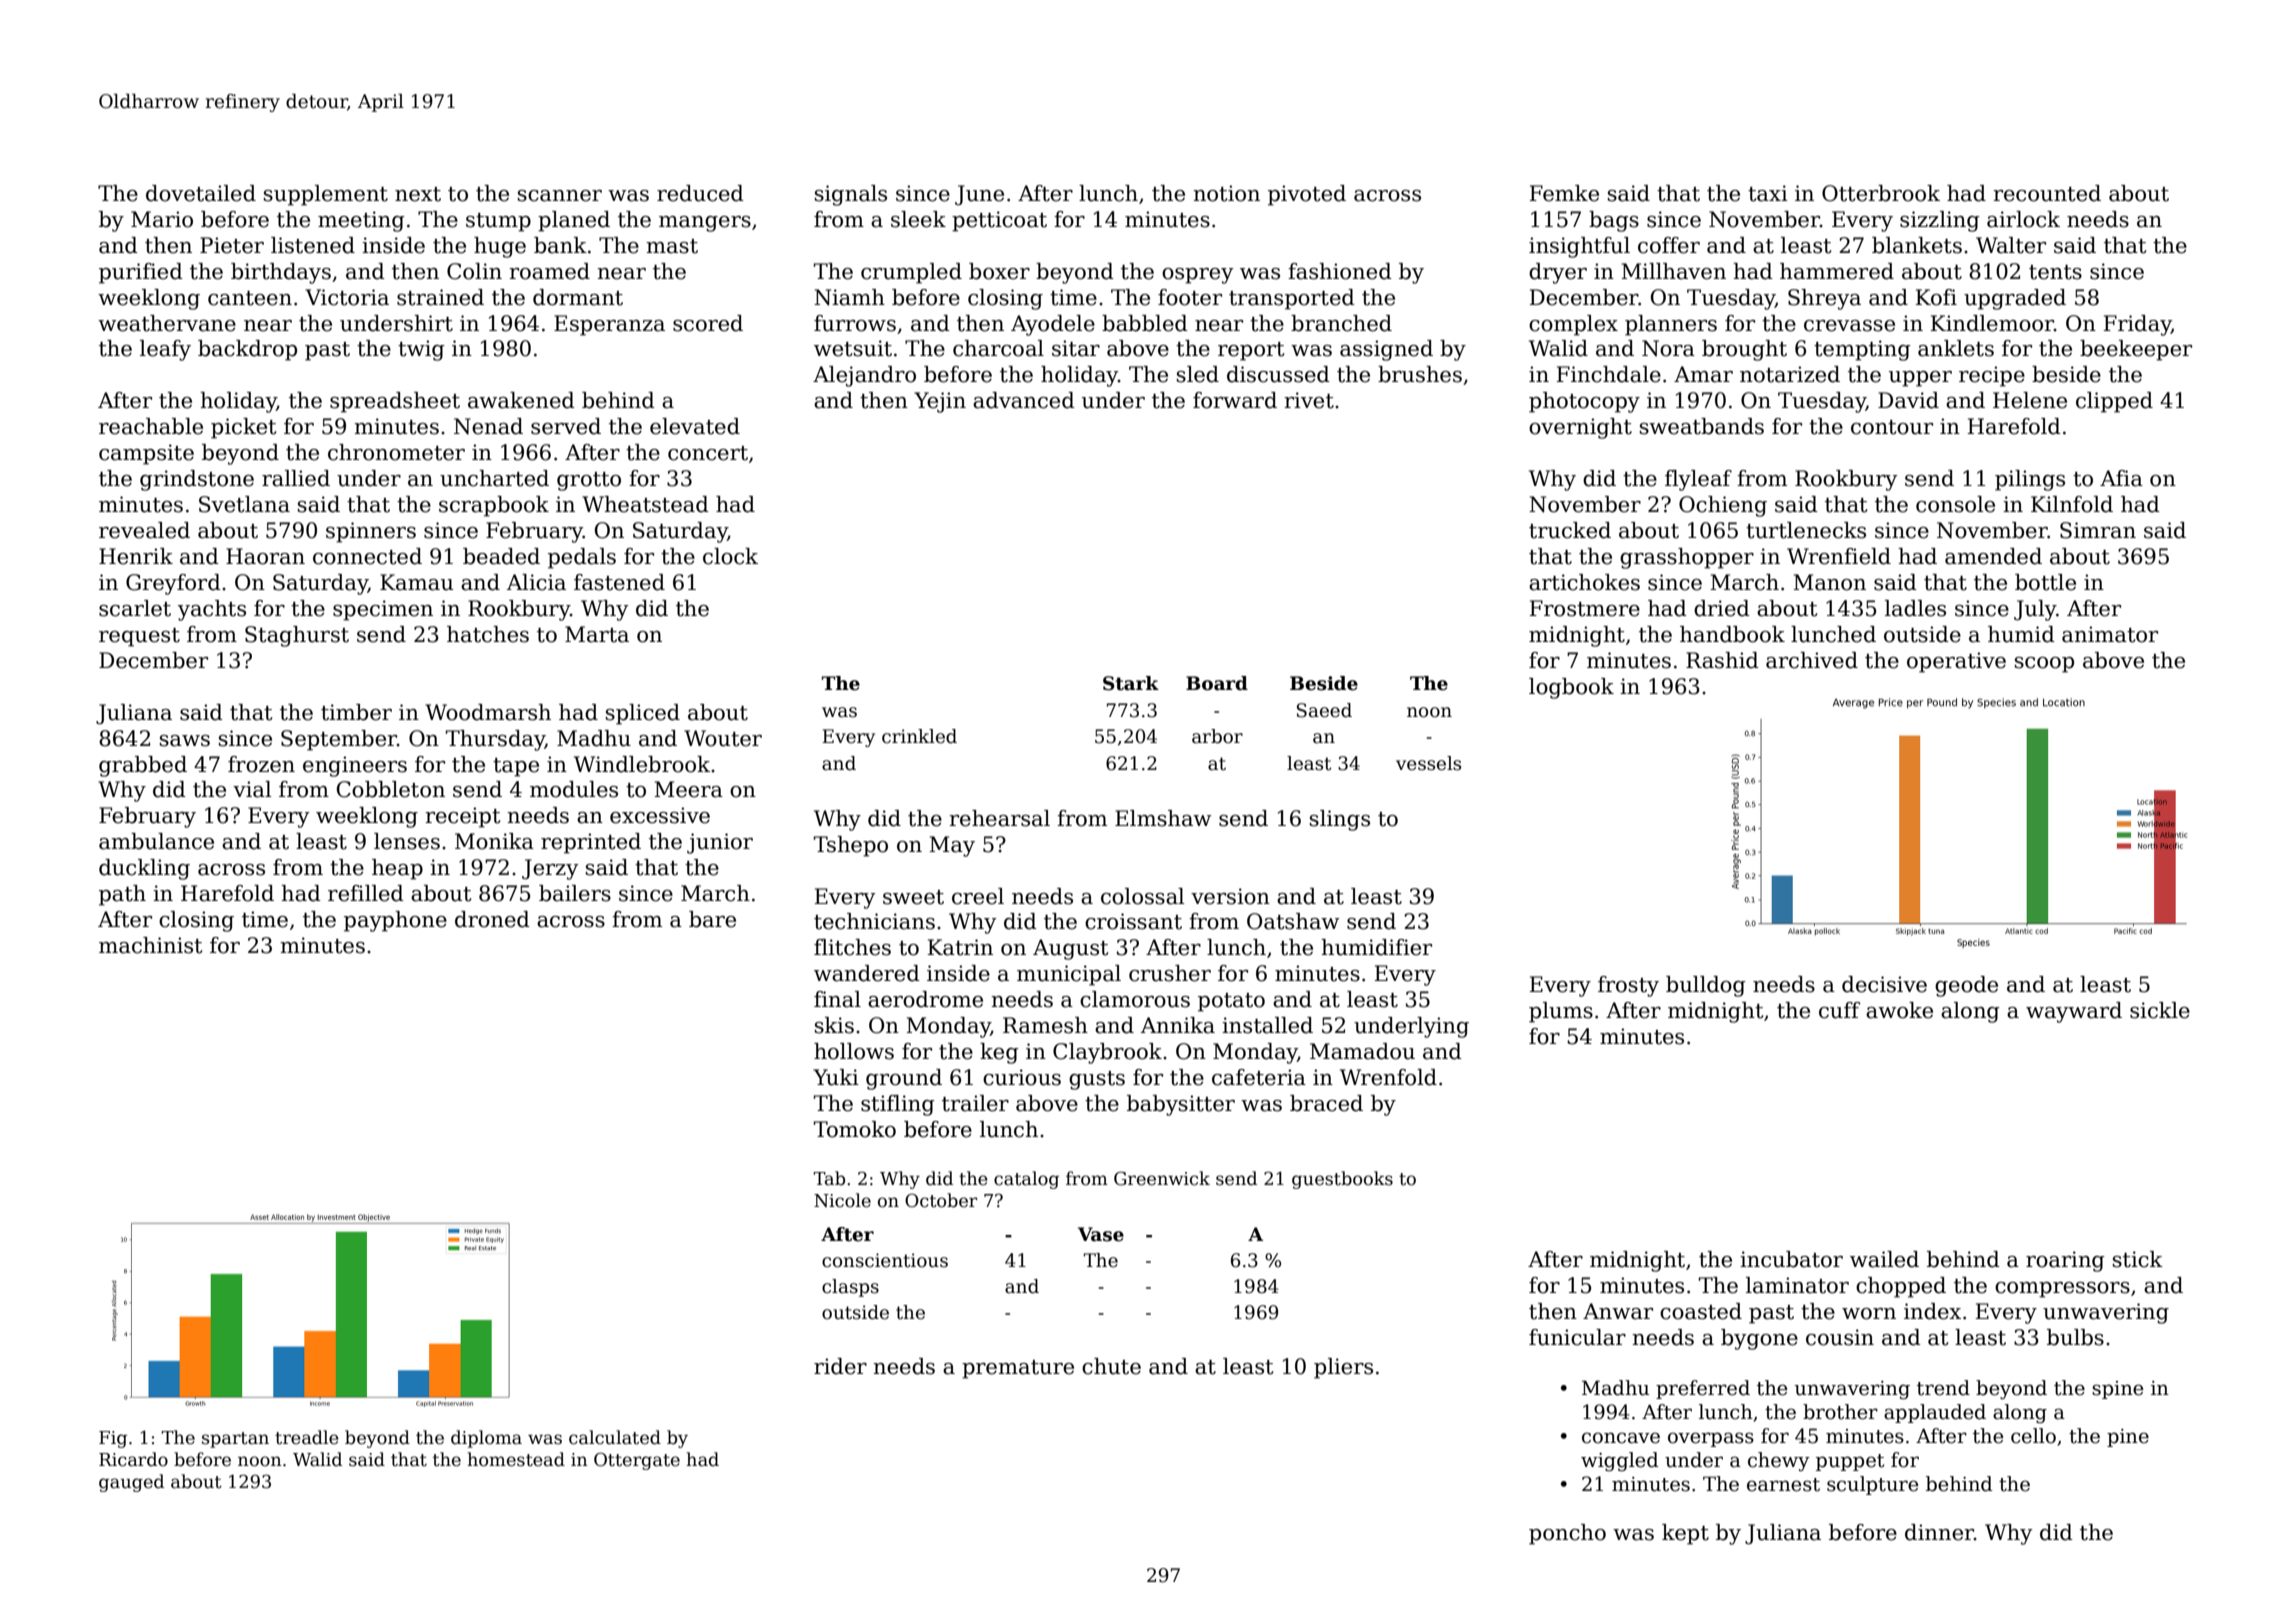 The height and width of the screenshot is (1620, 2292). What do you see at coordinates (1685, 1534) in the screenshot?
I see `kept` at bounding box center [1685, 1534].
